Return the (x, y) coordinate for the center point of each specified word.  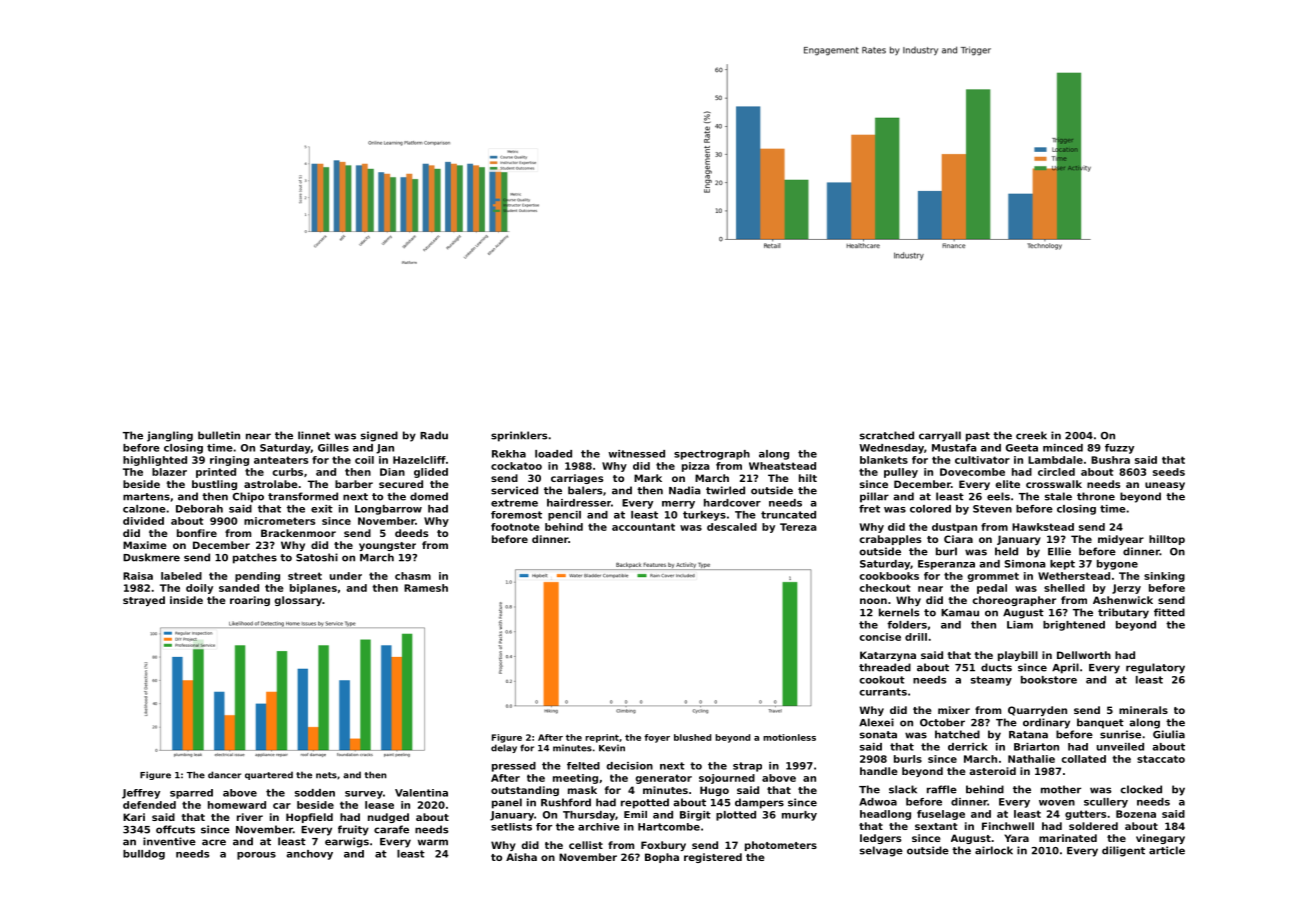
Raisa (138, 576)
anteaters (281, 460)
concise (880, 637)
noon (873, 601)
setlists (511, 827)
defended (149, 805)
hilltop (1167, 540)
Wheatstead (782, 466)
